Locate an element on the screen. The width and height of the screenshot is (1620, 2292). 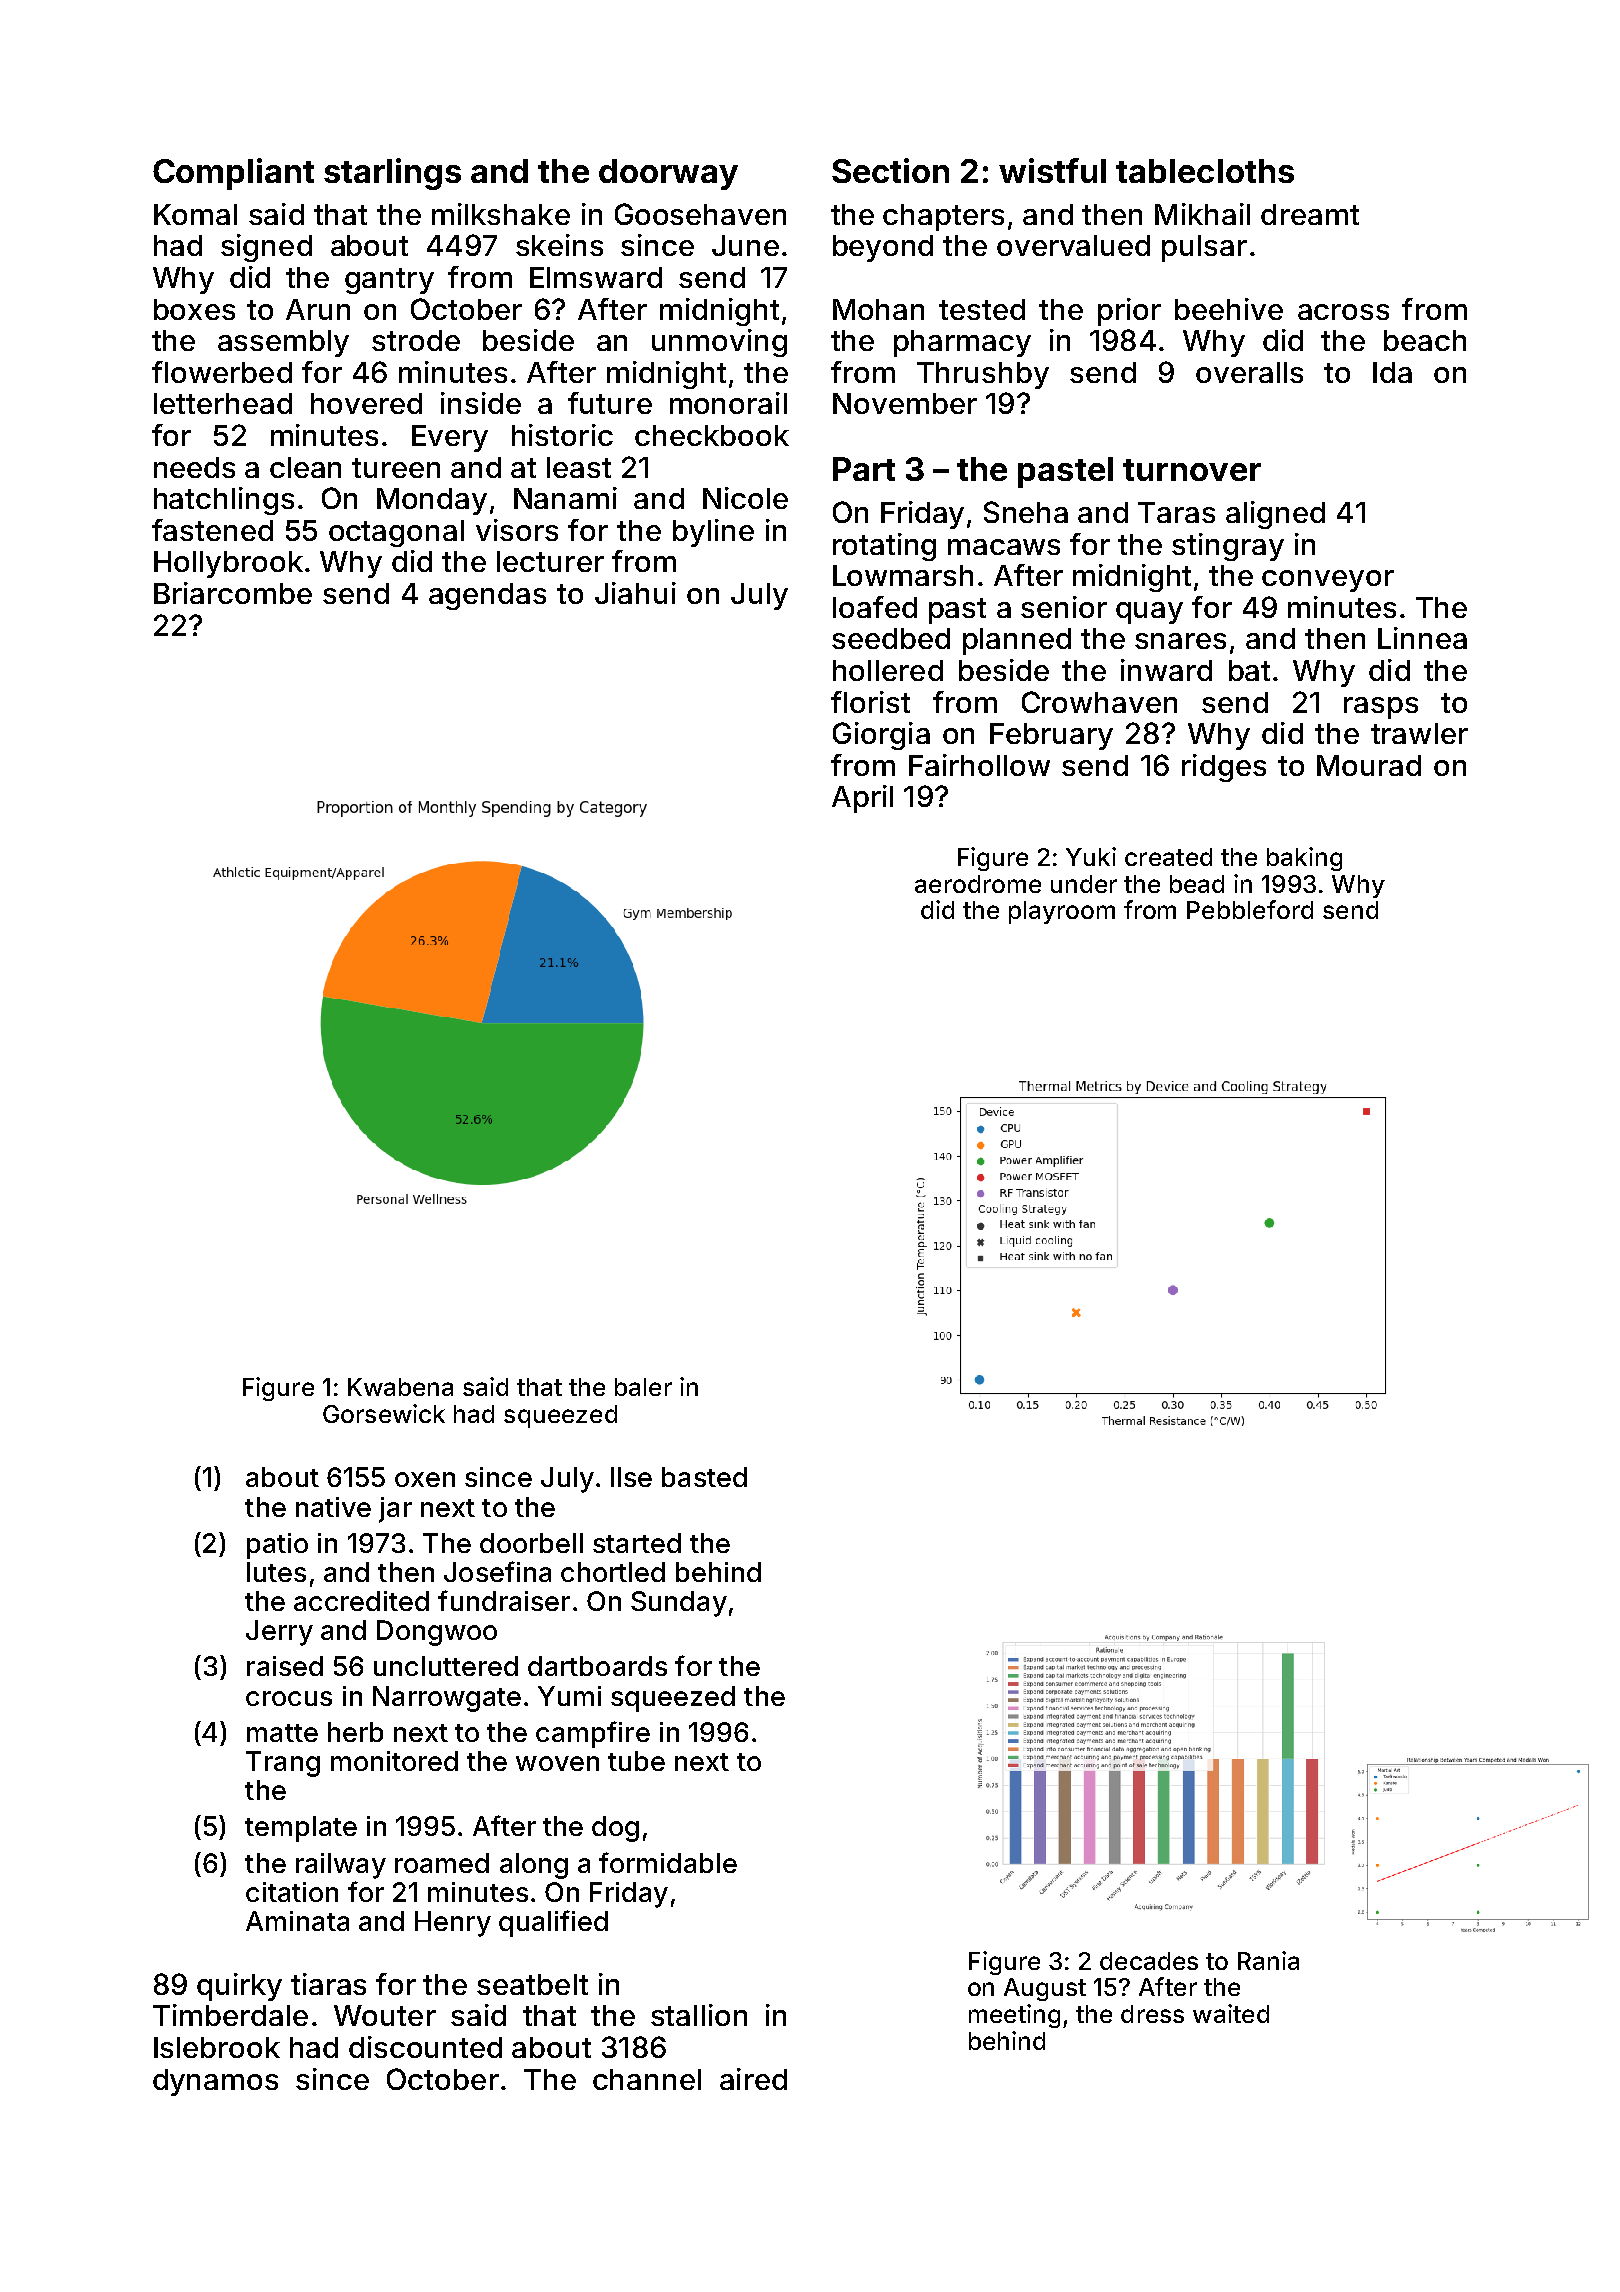
doorway is located at coordinates (668, 174).
